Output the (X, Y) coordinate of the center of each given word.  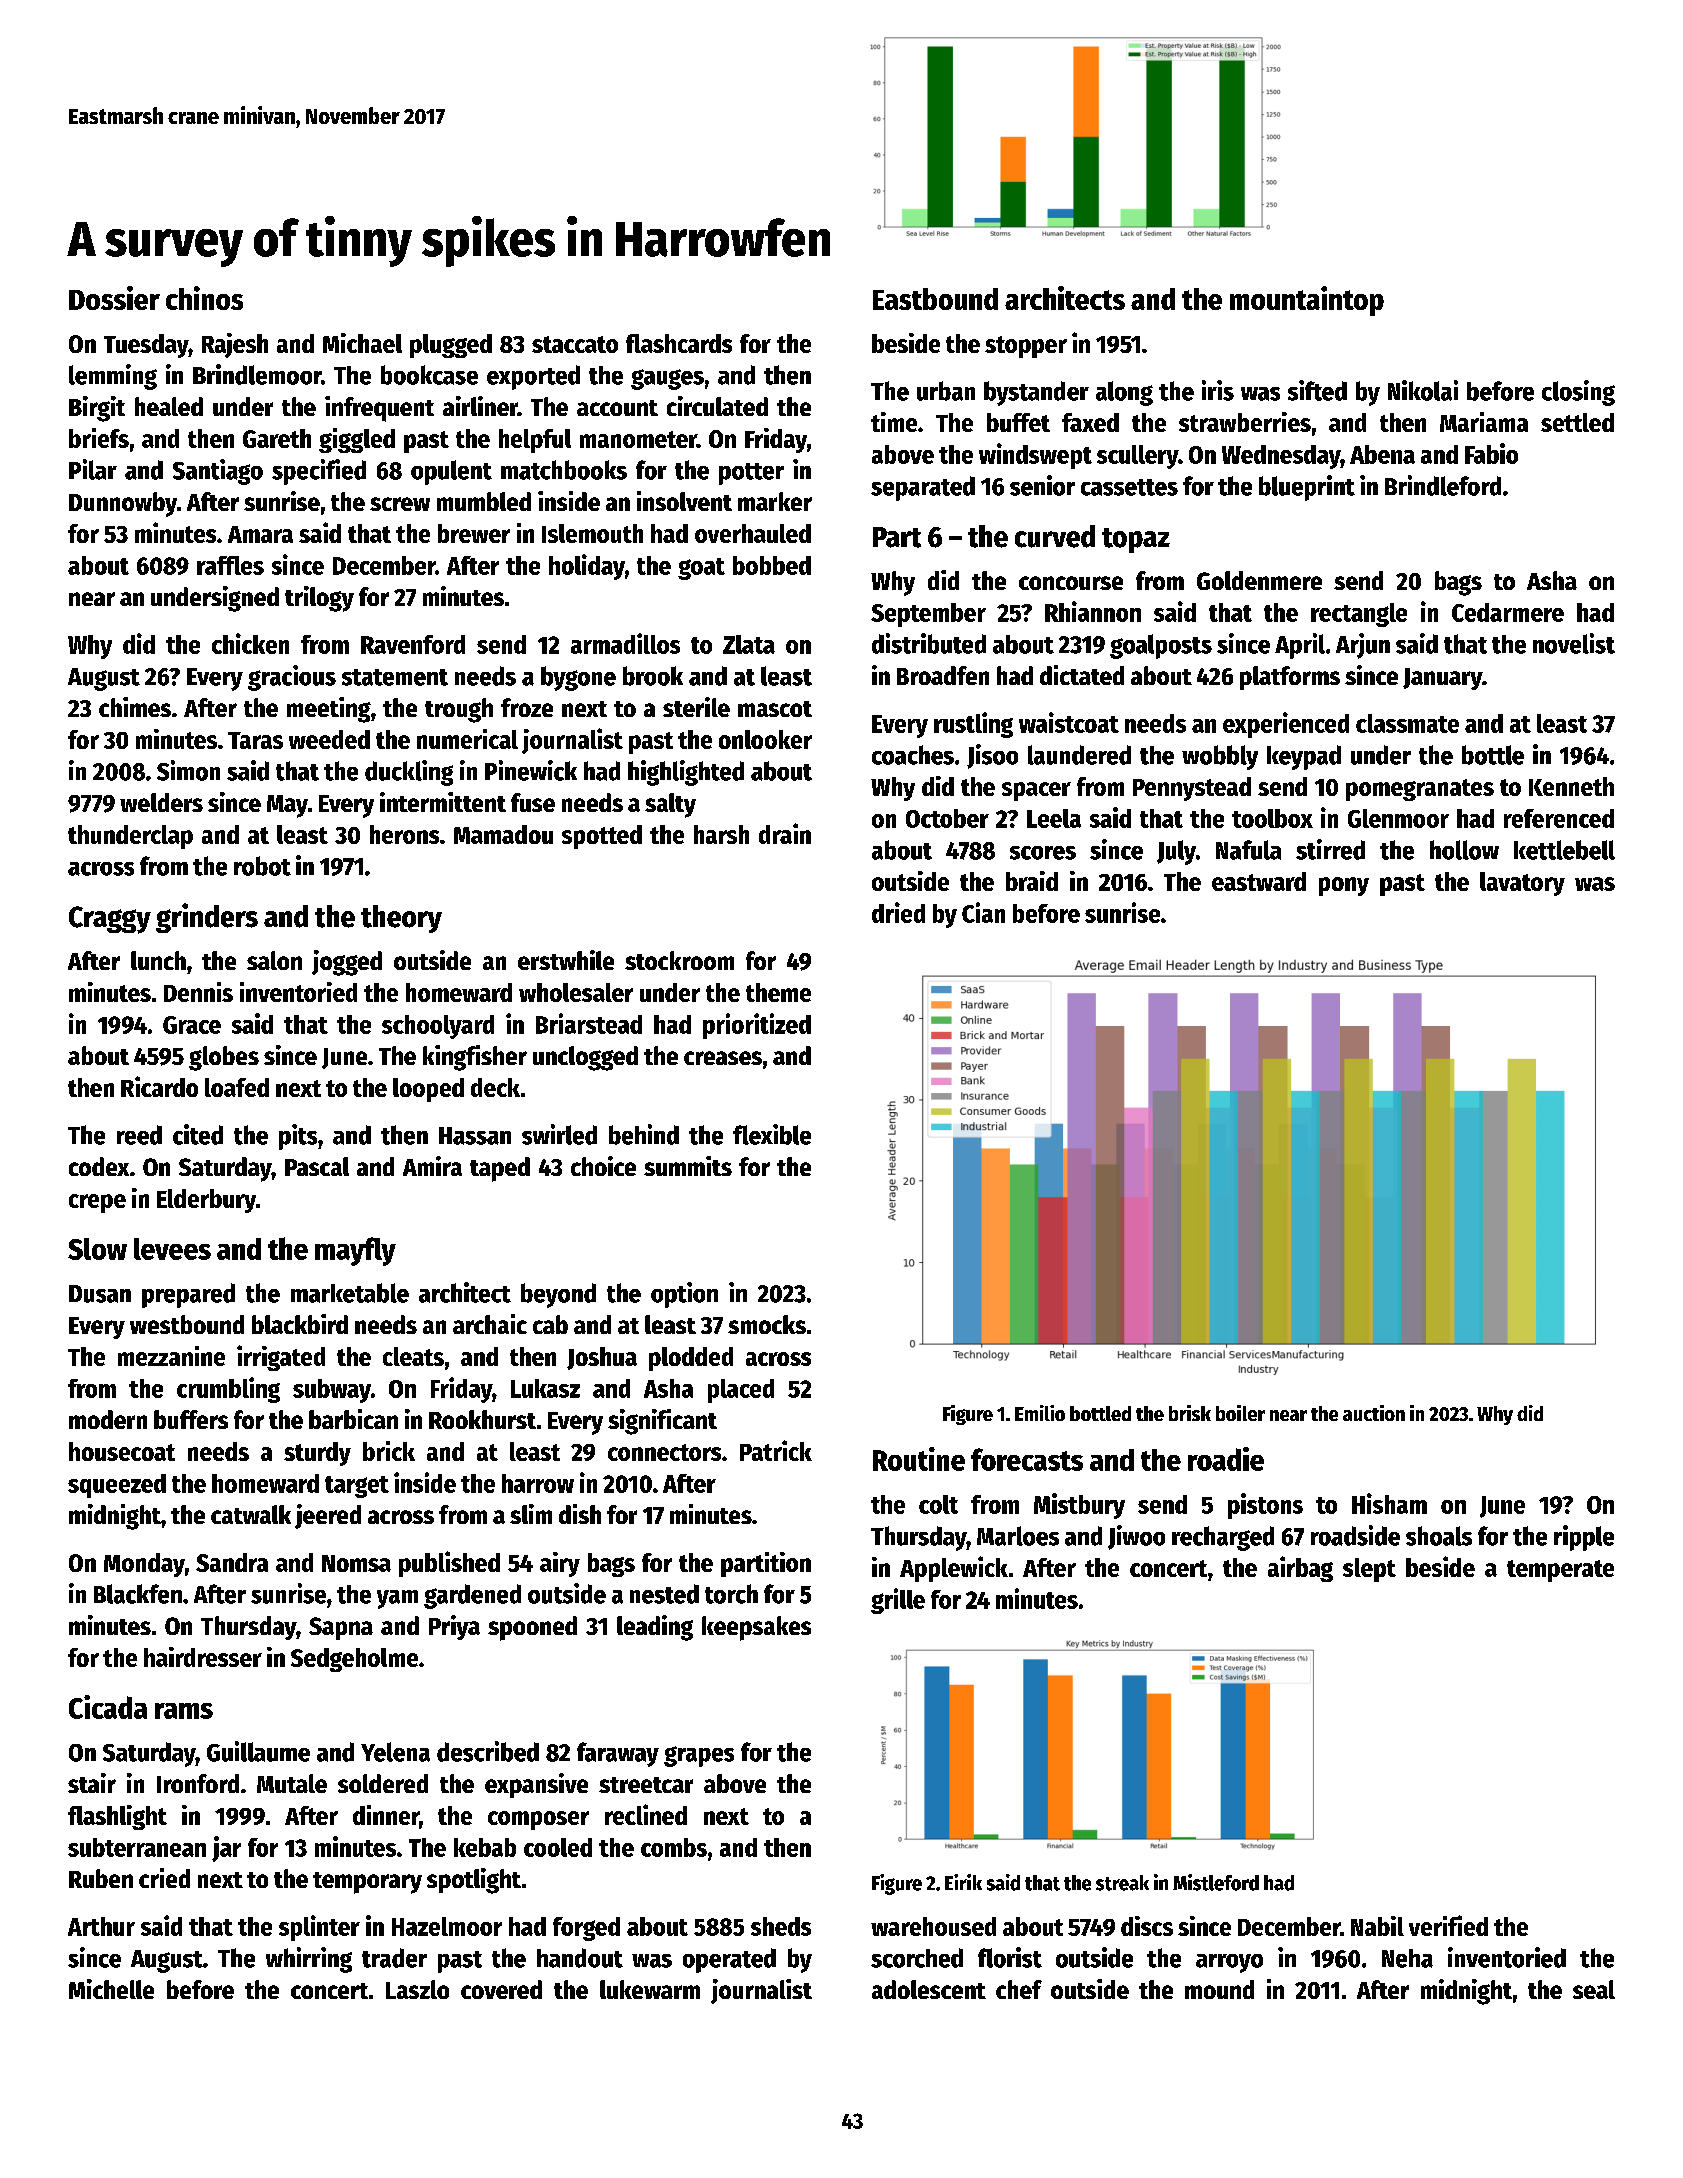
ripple (1584, 1538)
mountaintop (1307, 301)
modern (108, 1419)
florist (1010, 1957)
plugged (451, 346)
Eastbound (935, 299)
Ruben (101, 1878)
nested (664, 1594)
